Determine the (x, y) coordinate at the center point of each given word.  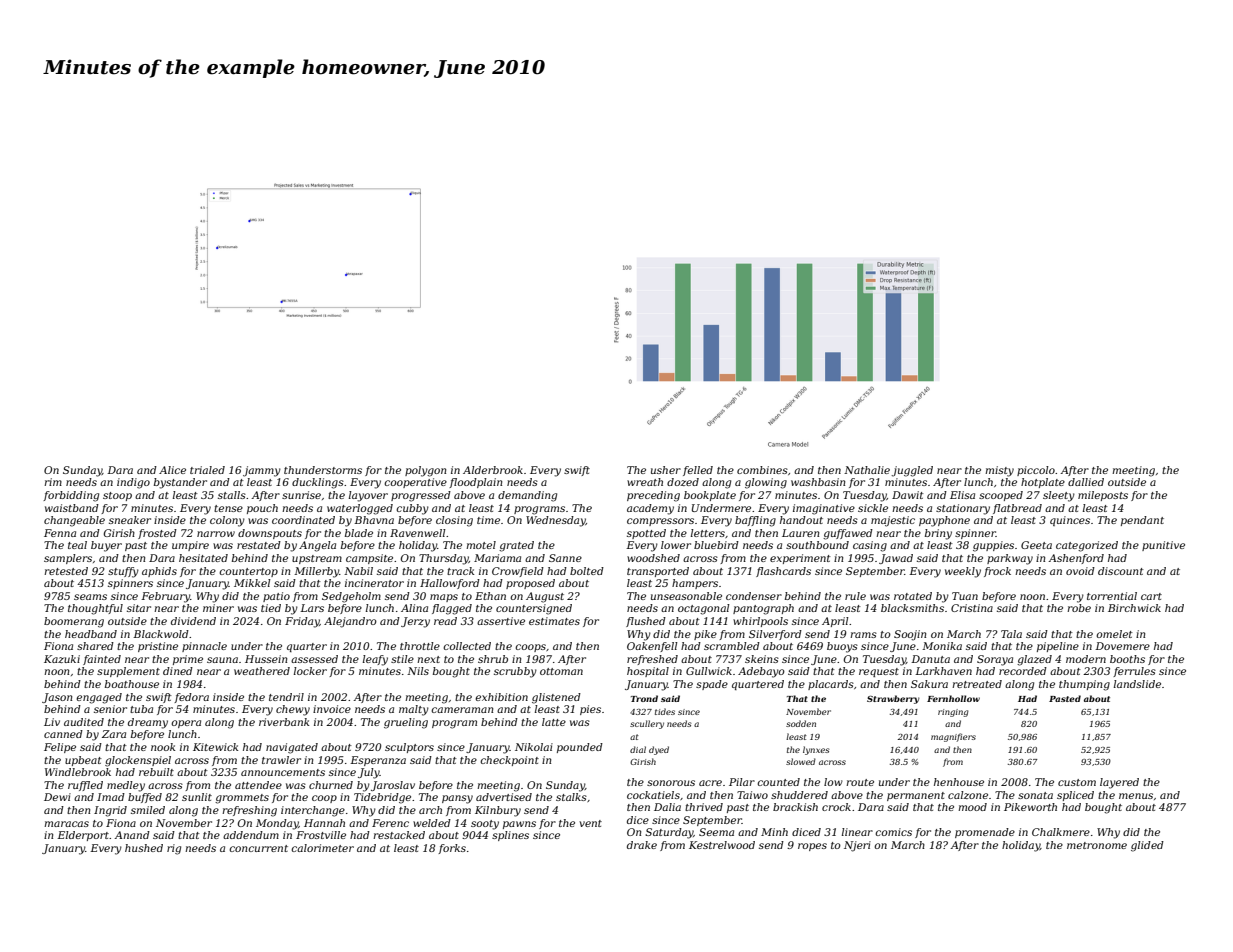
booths (1127, 659)
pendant (1142, 521)
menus (1136, 796)
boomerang (74, 622)
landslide (1137, 684)
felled (698, 471)
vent (590, 823)
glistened (556, 698)
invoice (332, 709)
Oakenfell (652, 647)
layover (368, 496)
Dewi (57, 797)
